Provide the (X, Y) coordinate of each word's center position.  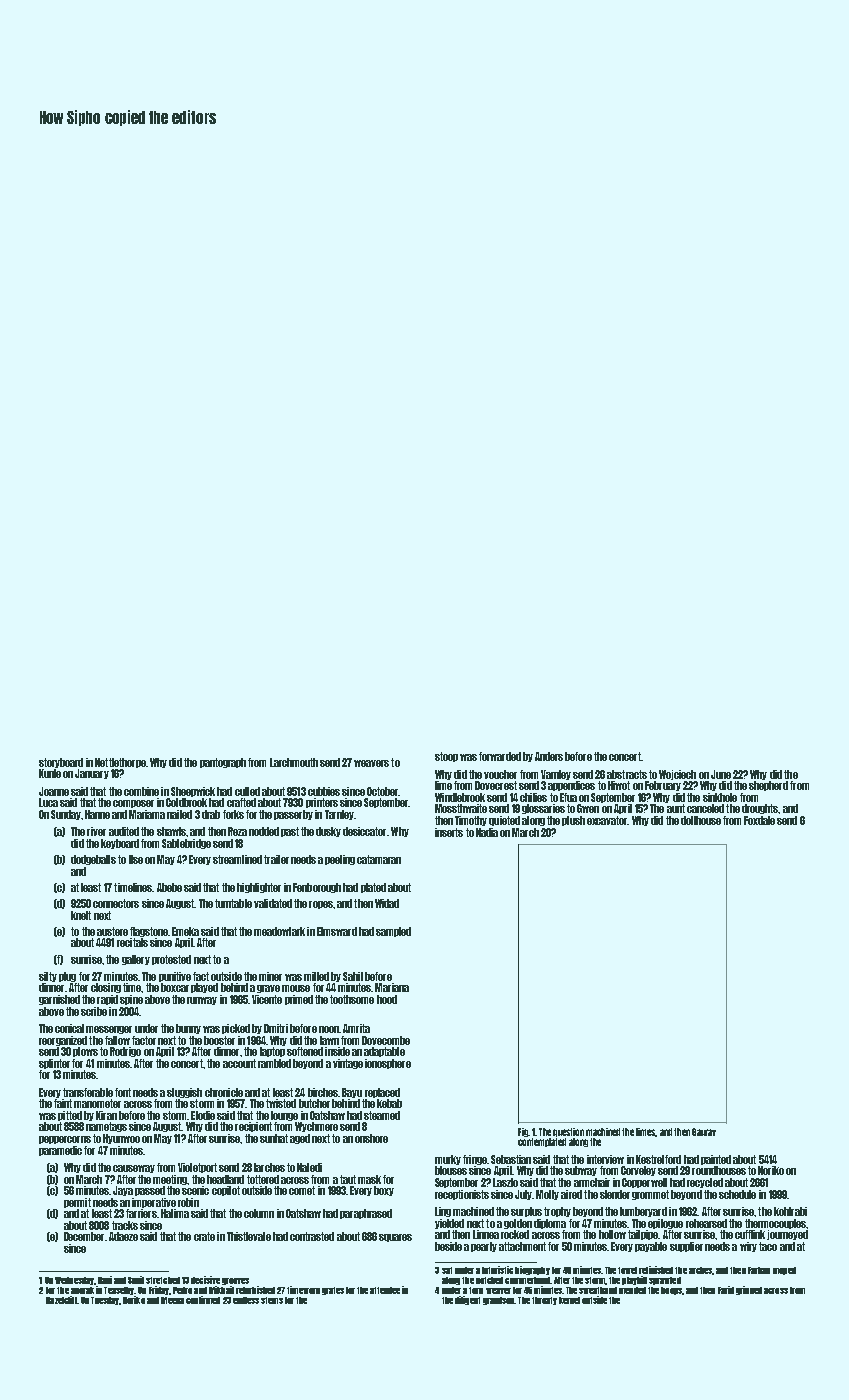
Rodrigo (125, 1052)
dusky (328, 832)
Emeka (185, 931)
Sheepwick (193, 792)
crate (204, 1236)
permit (77, 1203)
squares (395, 1238)
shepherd (768, 786)
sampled (393, 932)
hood (387, 999)
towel (627, 1270)
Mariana (392, 987)
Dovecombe (386, 1040)
